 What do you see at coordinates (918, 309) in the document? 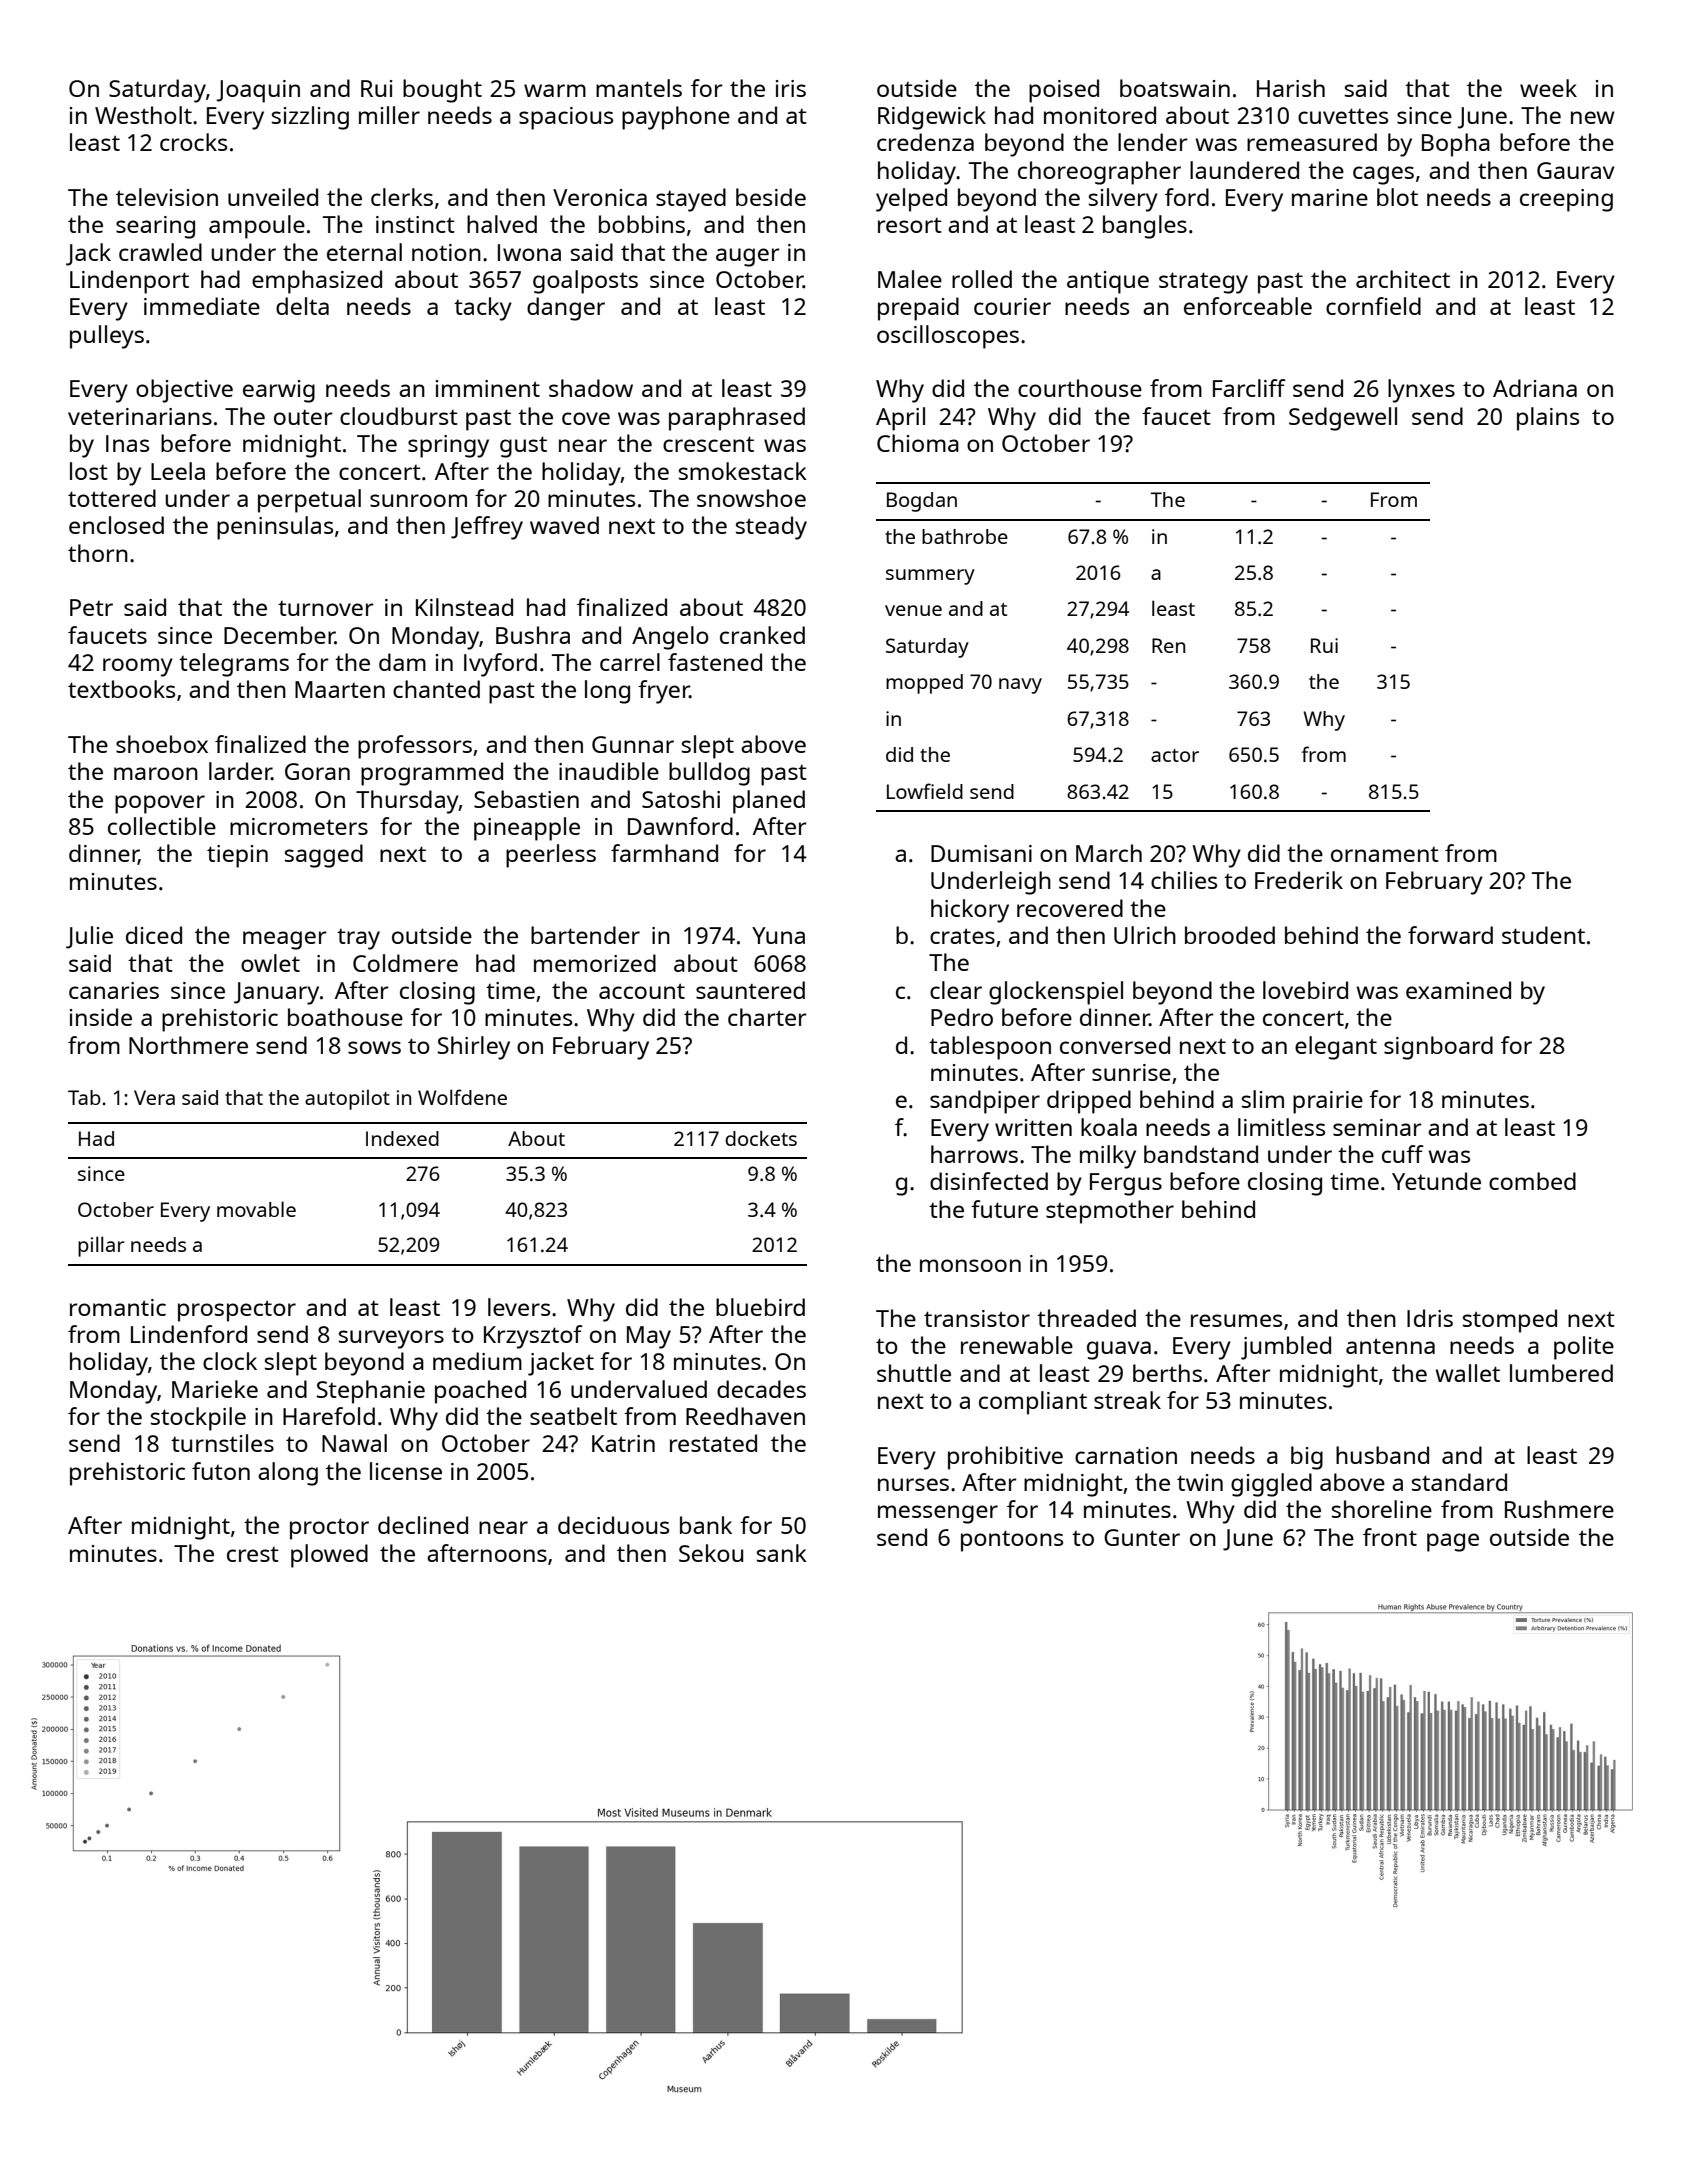
I see `prepaid` at bounding box center [918, 309].
